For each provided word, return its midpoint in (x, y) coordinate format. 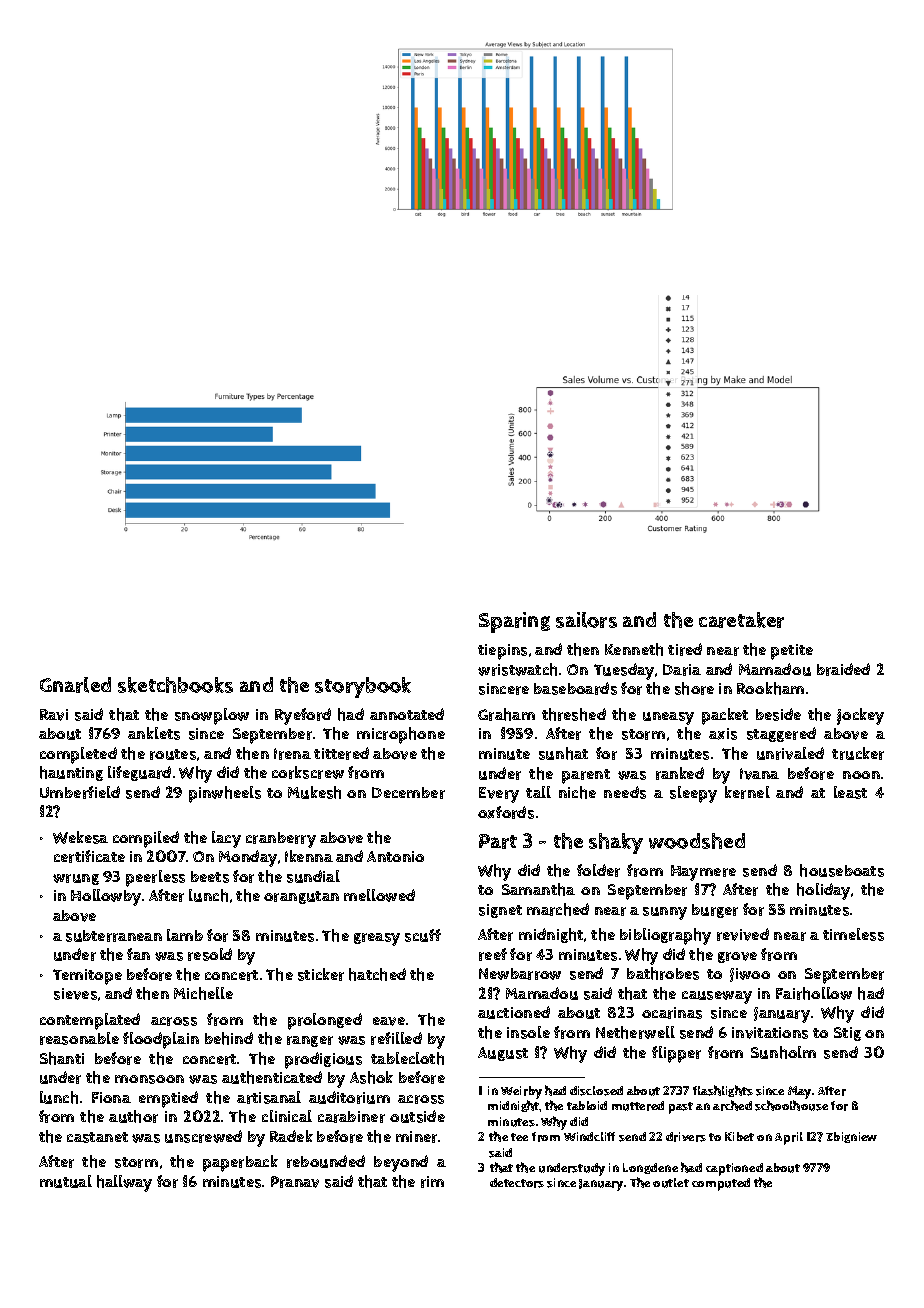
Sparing (514, 622)
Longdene (650, 1168)
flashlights (723, 1091)
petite (792, 652)
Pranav (295, 1182)
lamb (185, 935)
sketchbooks (175, 685)
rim (432, 1182)
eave (389, 1021)
